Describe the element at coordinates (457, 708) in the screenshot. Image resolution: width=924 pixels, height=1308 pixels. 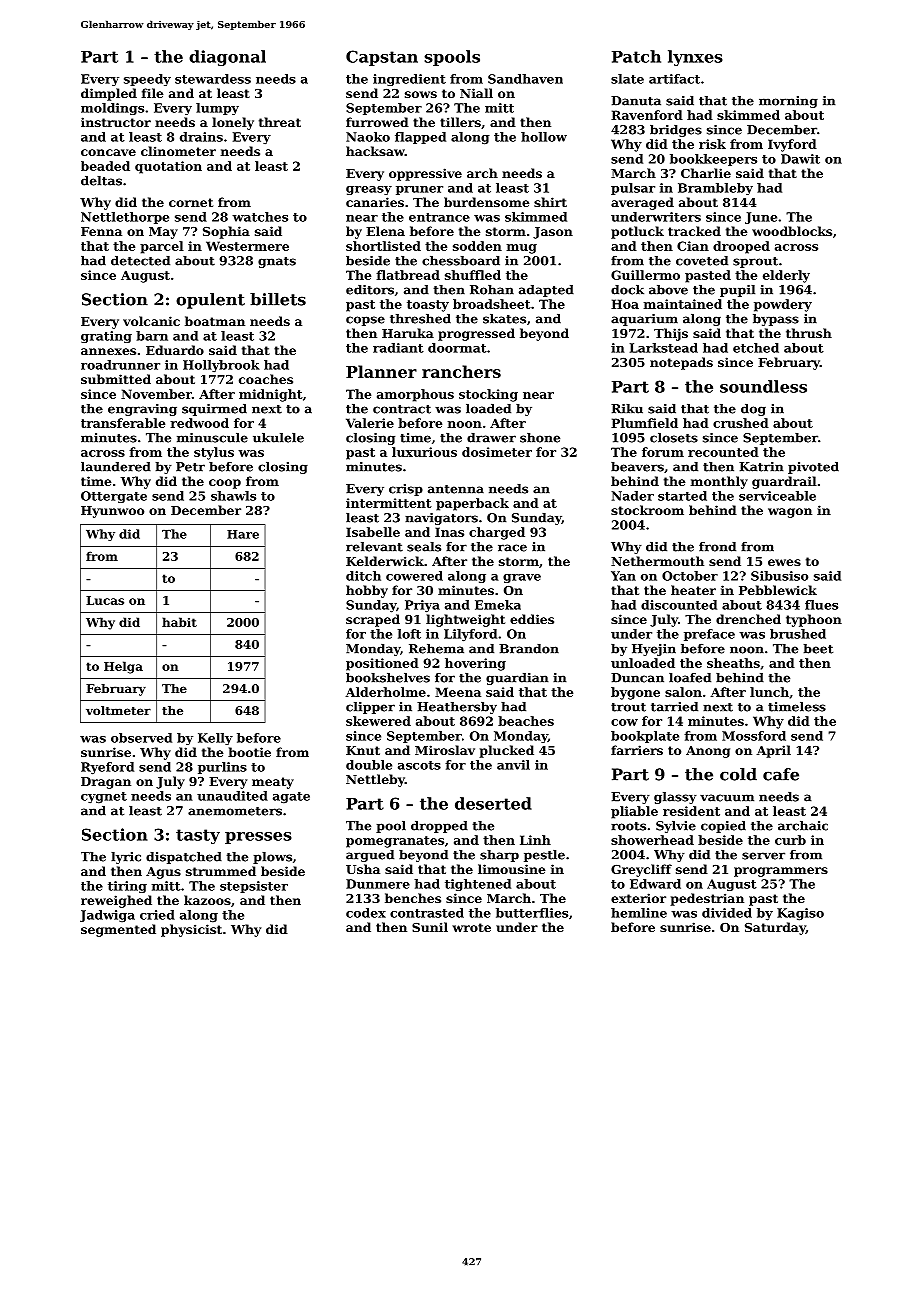
I see `Heathersby` at that location.
